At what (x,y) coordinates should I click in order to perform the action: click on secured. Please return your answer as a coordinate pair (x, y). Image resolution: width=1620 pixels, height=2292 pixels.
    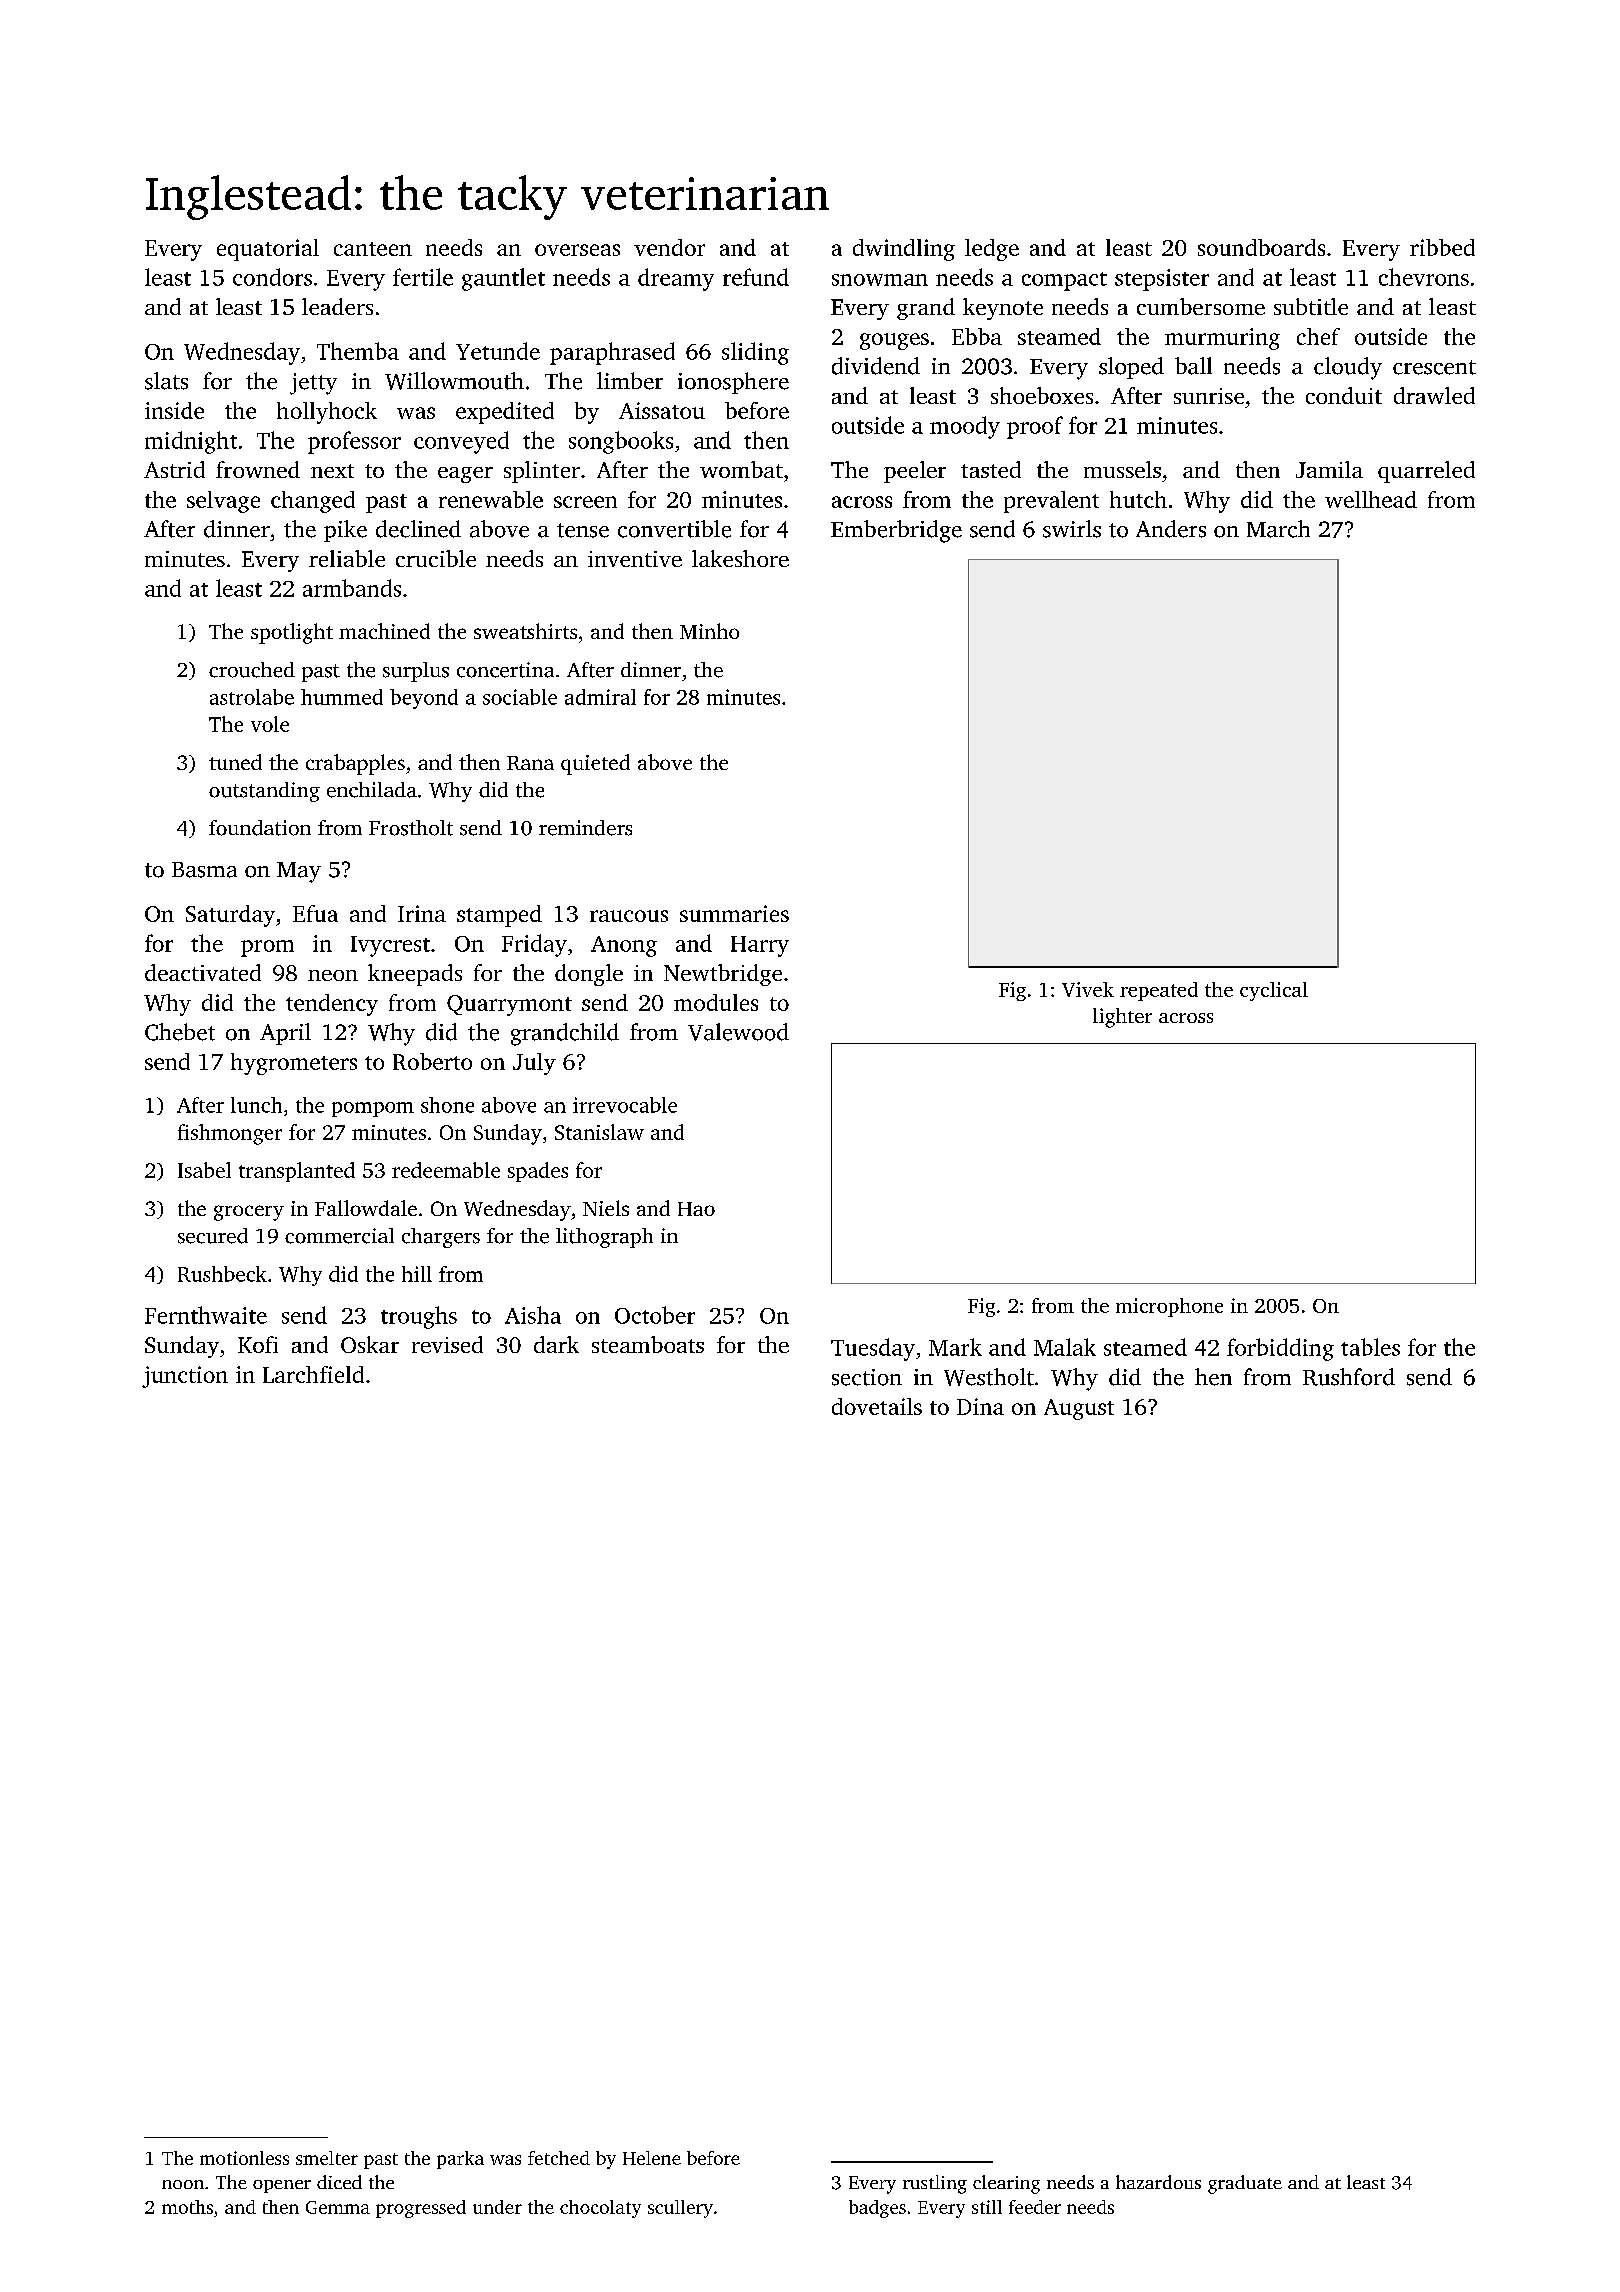
    Looking at the image, I should click on (213, 1236).
